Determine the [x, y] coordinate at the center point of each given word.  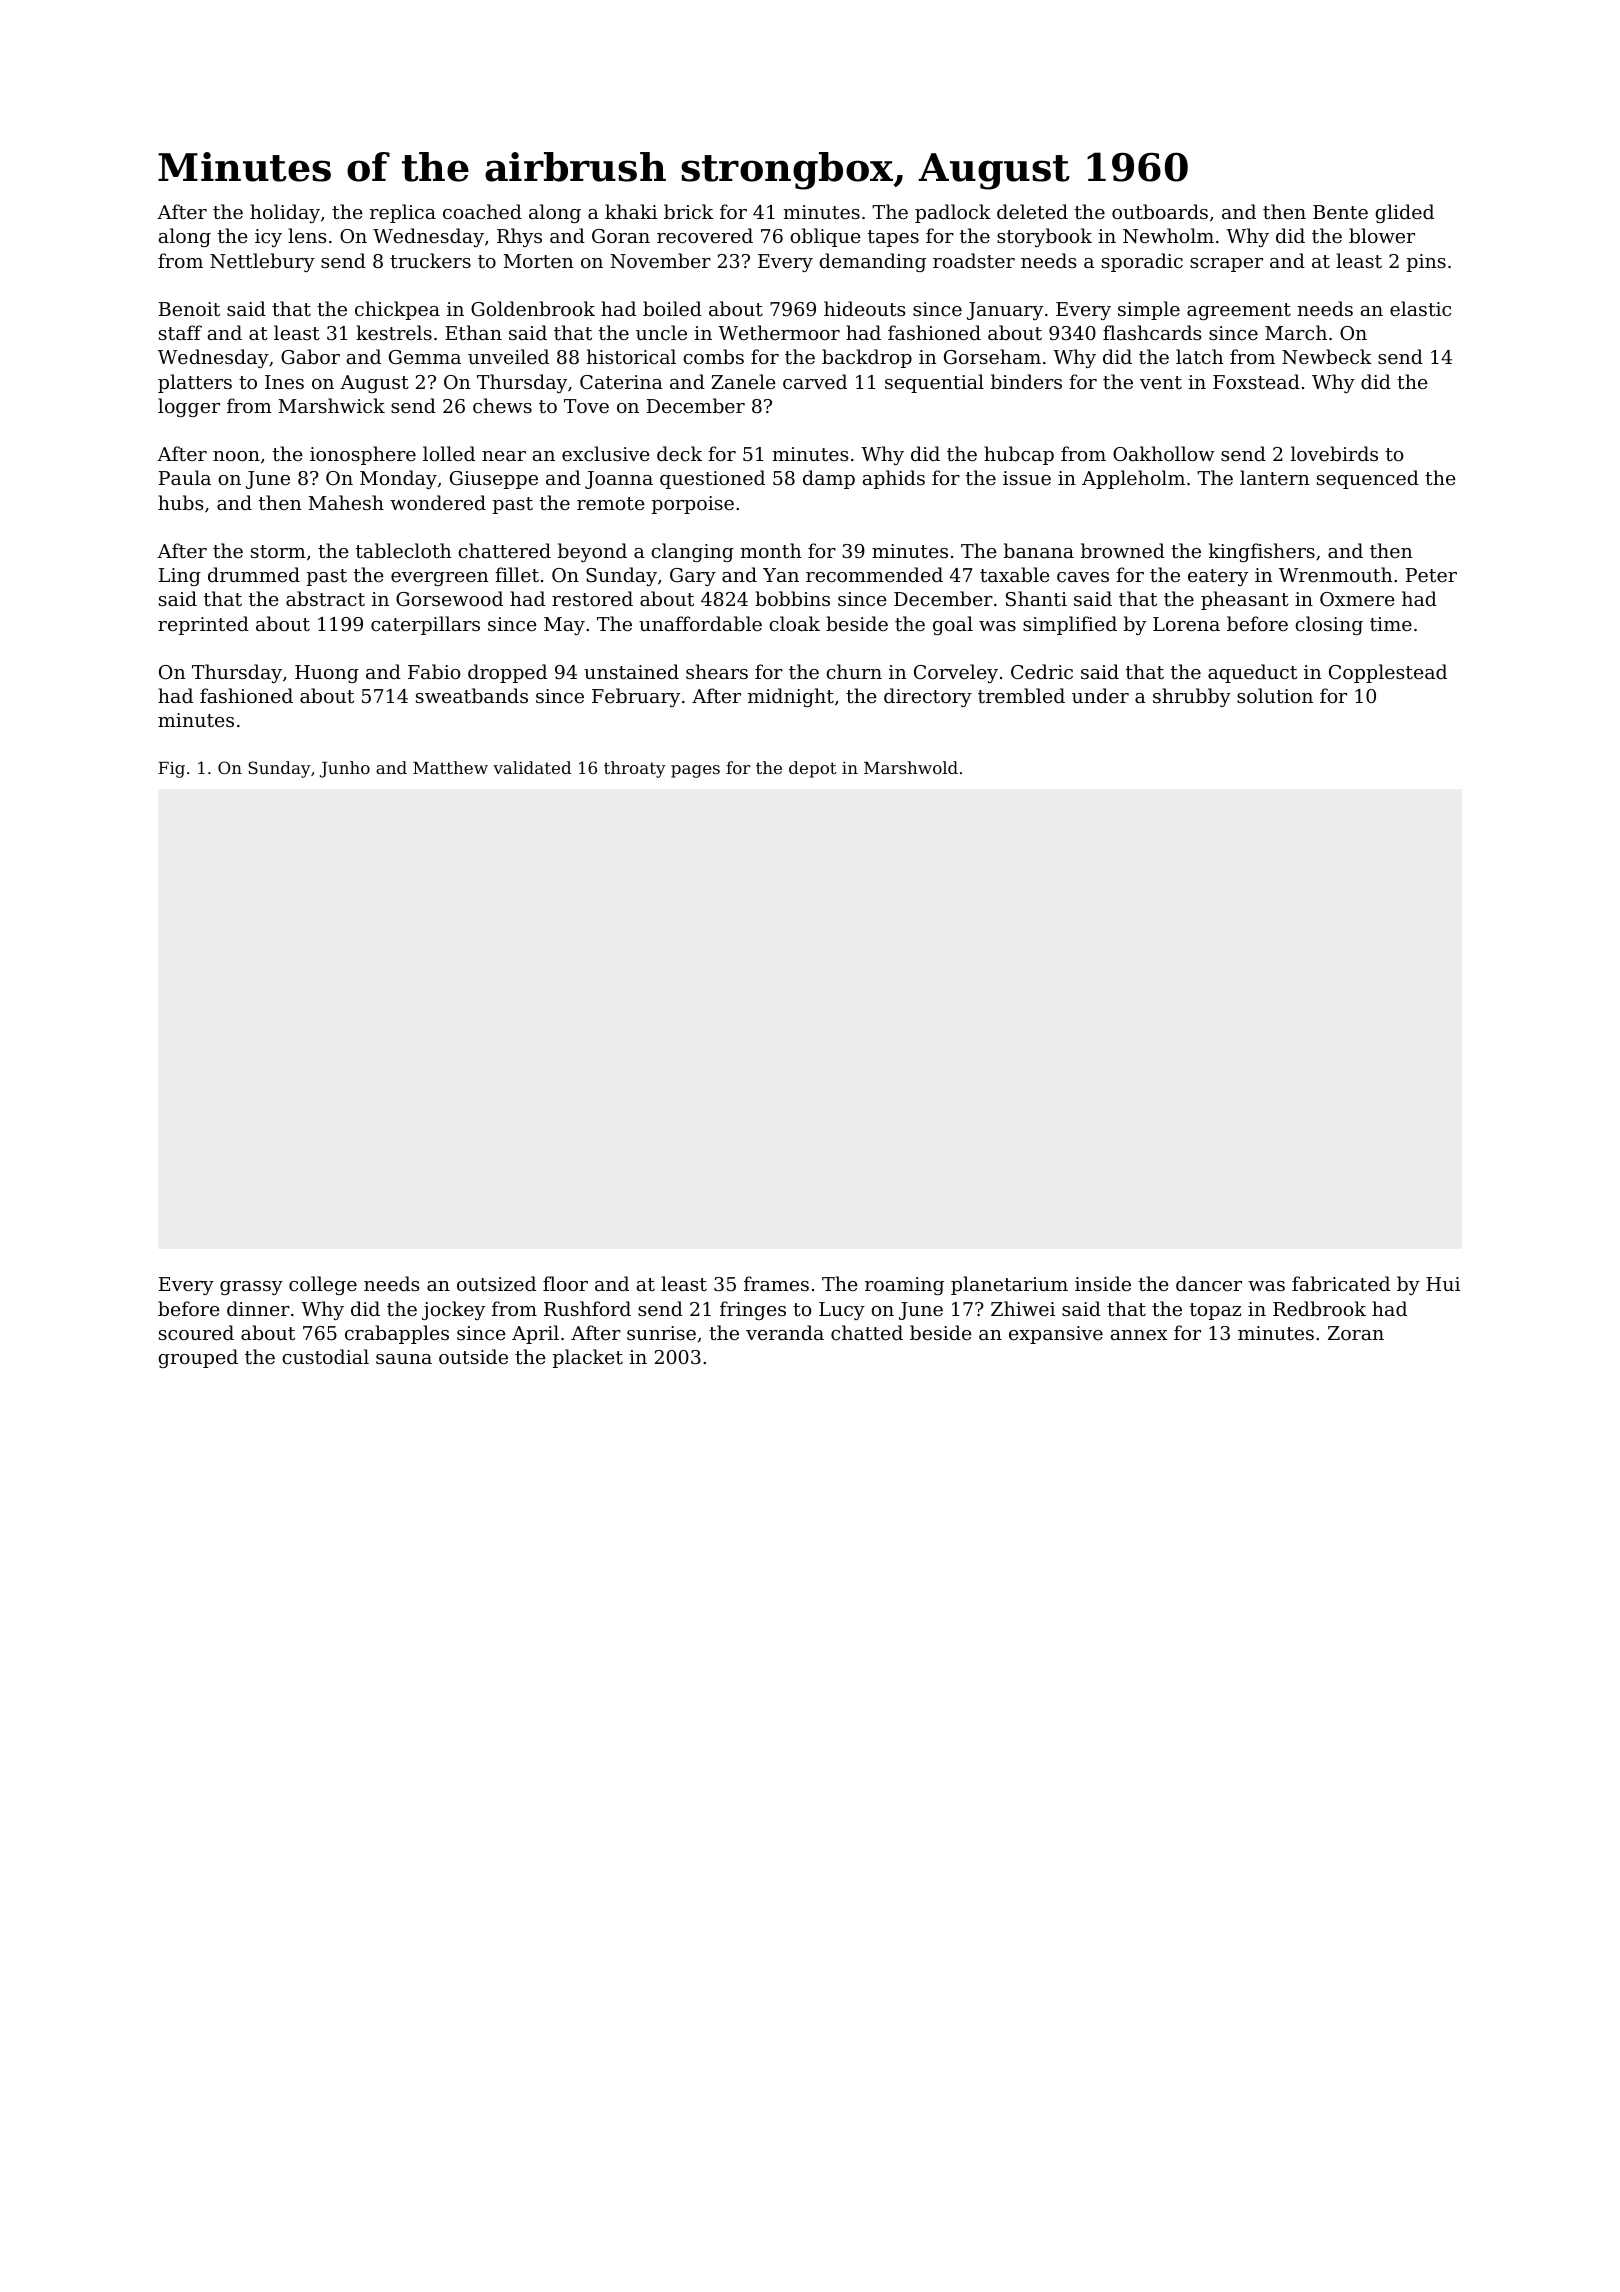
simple [1149, 310]
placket [588, 1358]
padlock [953, 213]
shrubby [1192, 697]
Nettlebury [262, 262]
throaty [635, 769]
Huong [327, 674]
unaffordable [700, 623]
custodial [325, 1356]
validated [532, 767]
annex [1139, 1335]
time [1391, 624]
